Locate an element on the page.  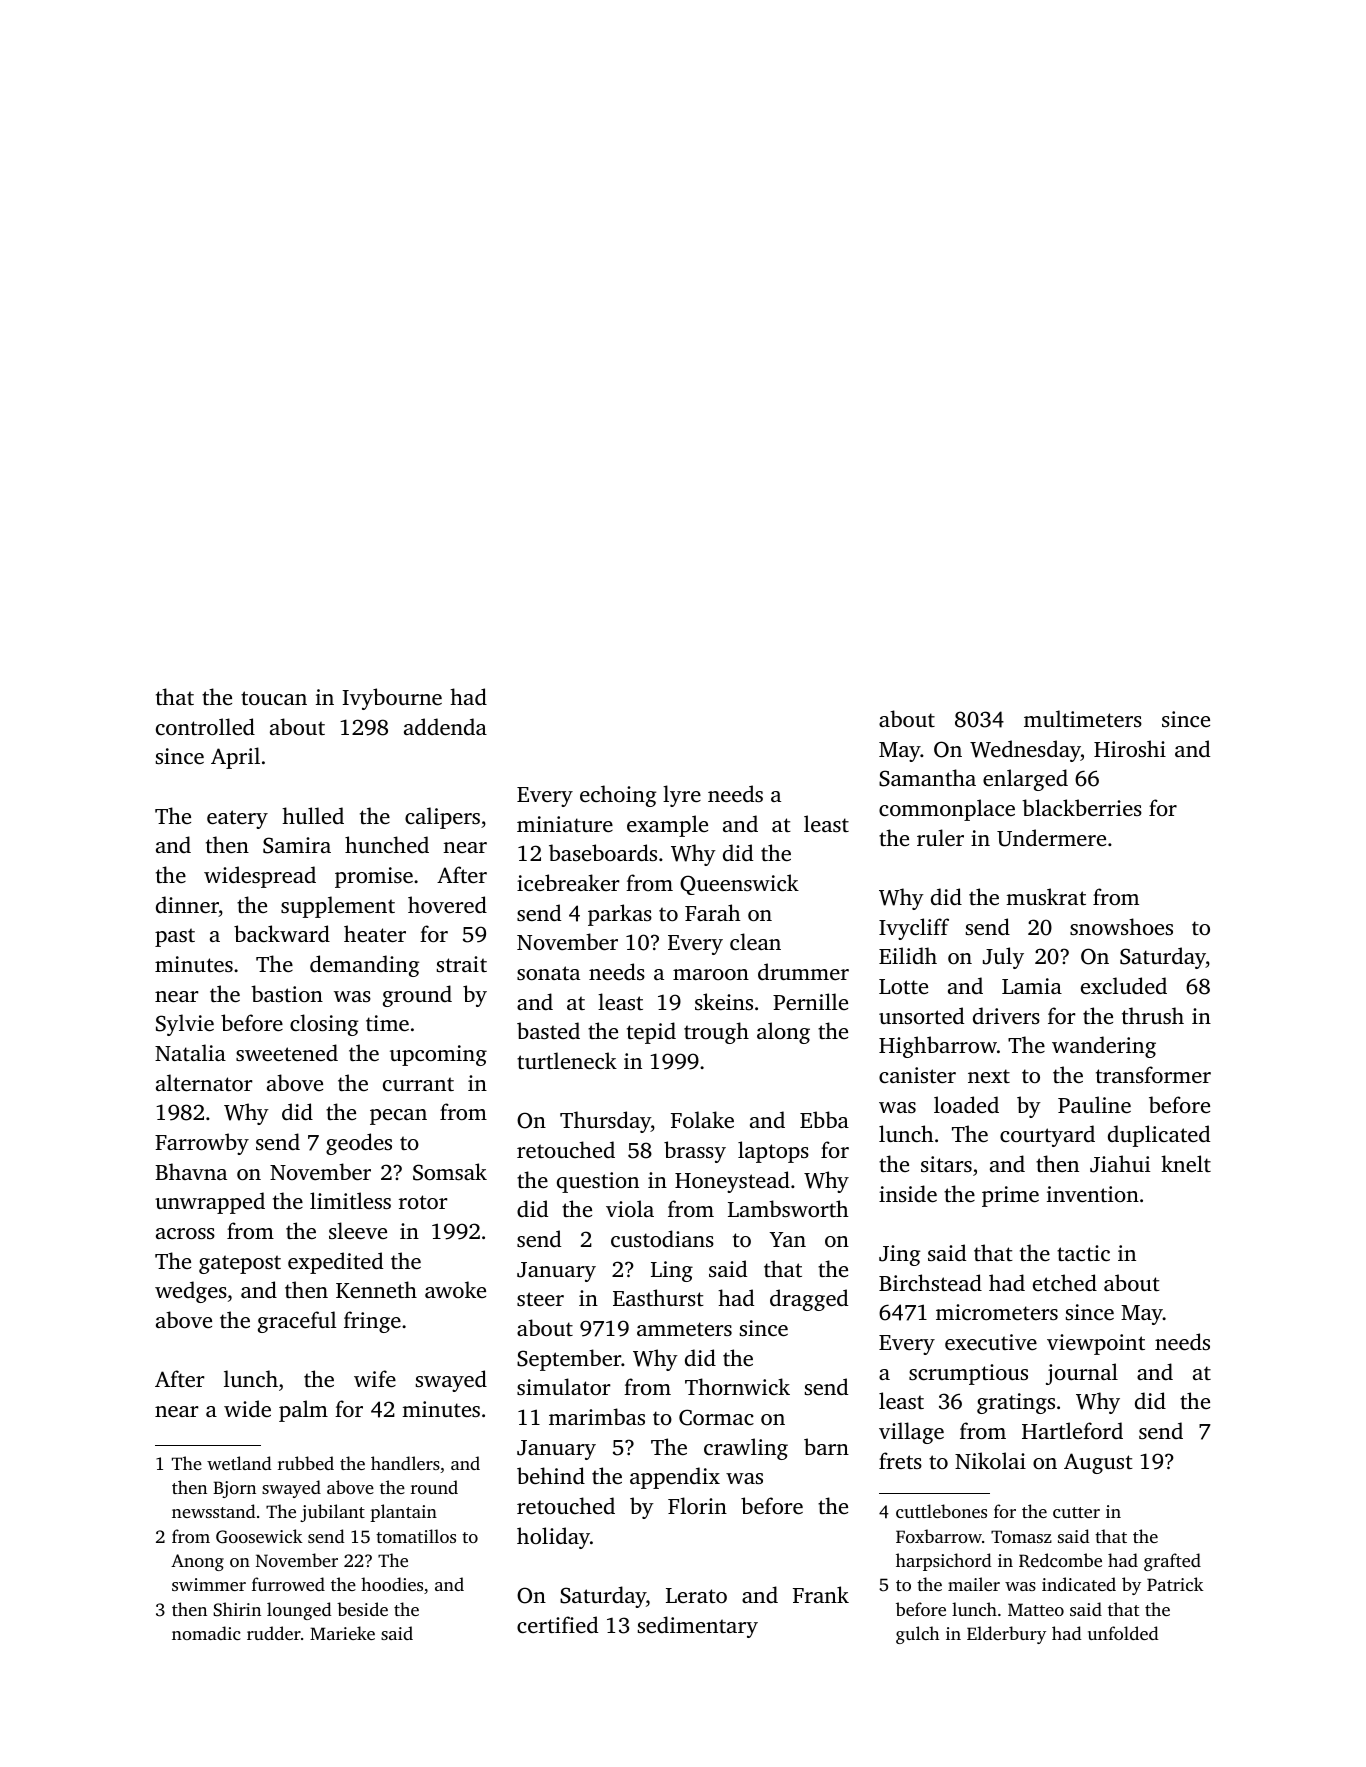
unfolded is located at coordinates (1123, 1633).
